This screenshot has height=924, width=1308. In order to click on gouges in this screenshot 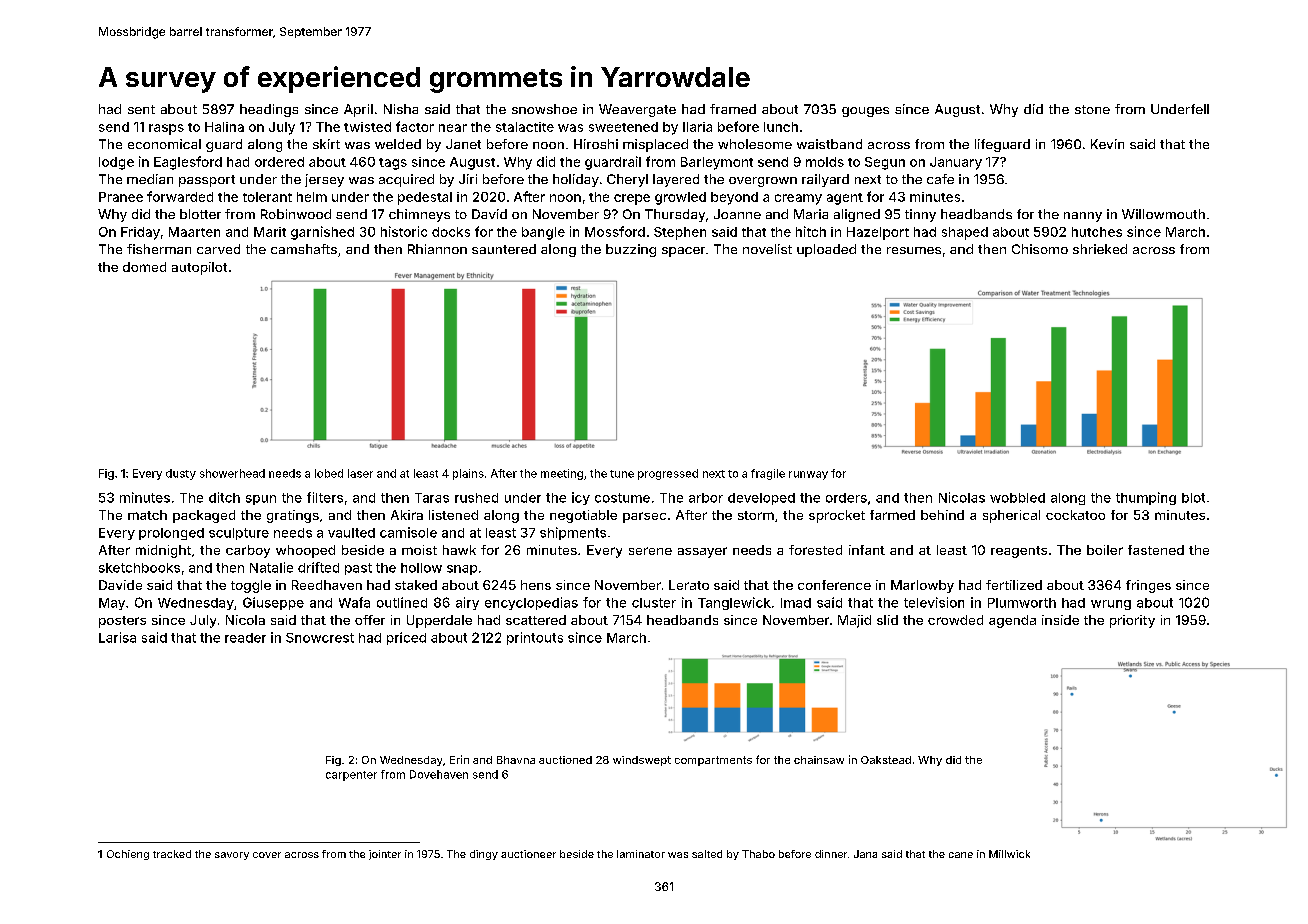, I will do `click(865, 112)`.
